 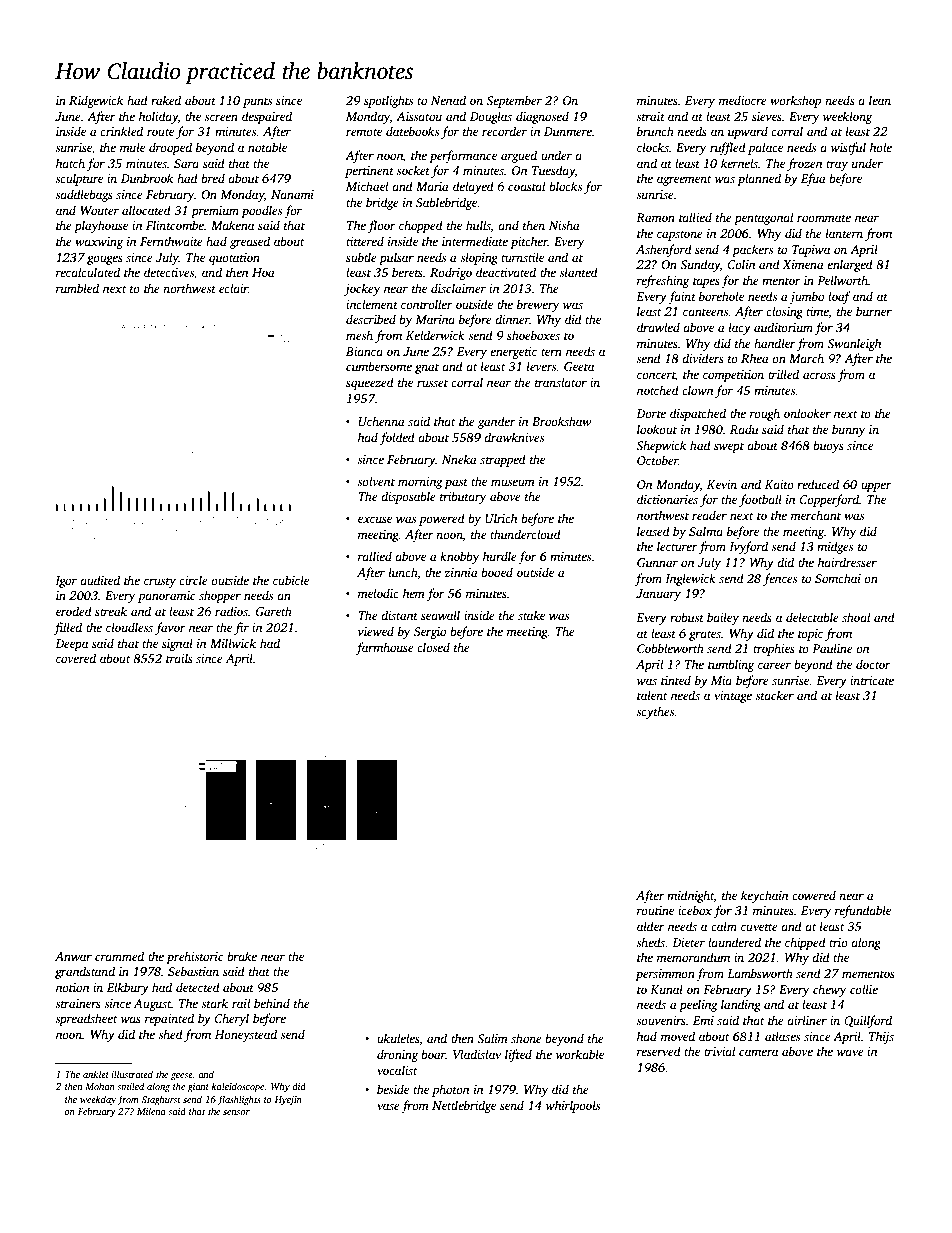 I want to click on talent, so click(x=652, y=695).
